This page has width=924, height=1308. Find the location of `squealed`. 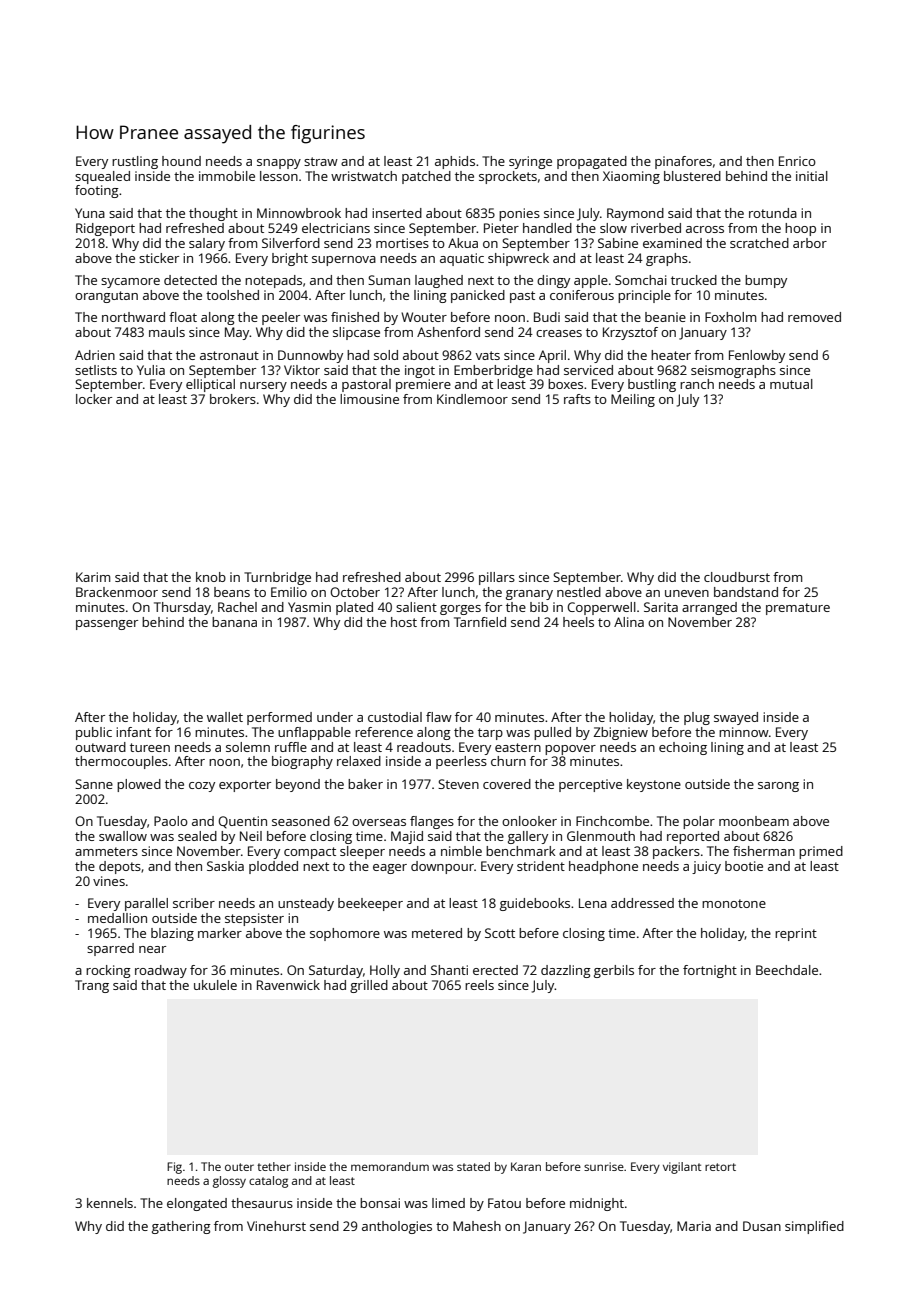

squealed is located at coordinates (102, 177).
